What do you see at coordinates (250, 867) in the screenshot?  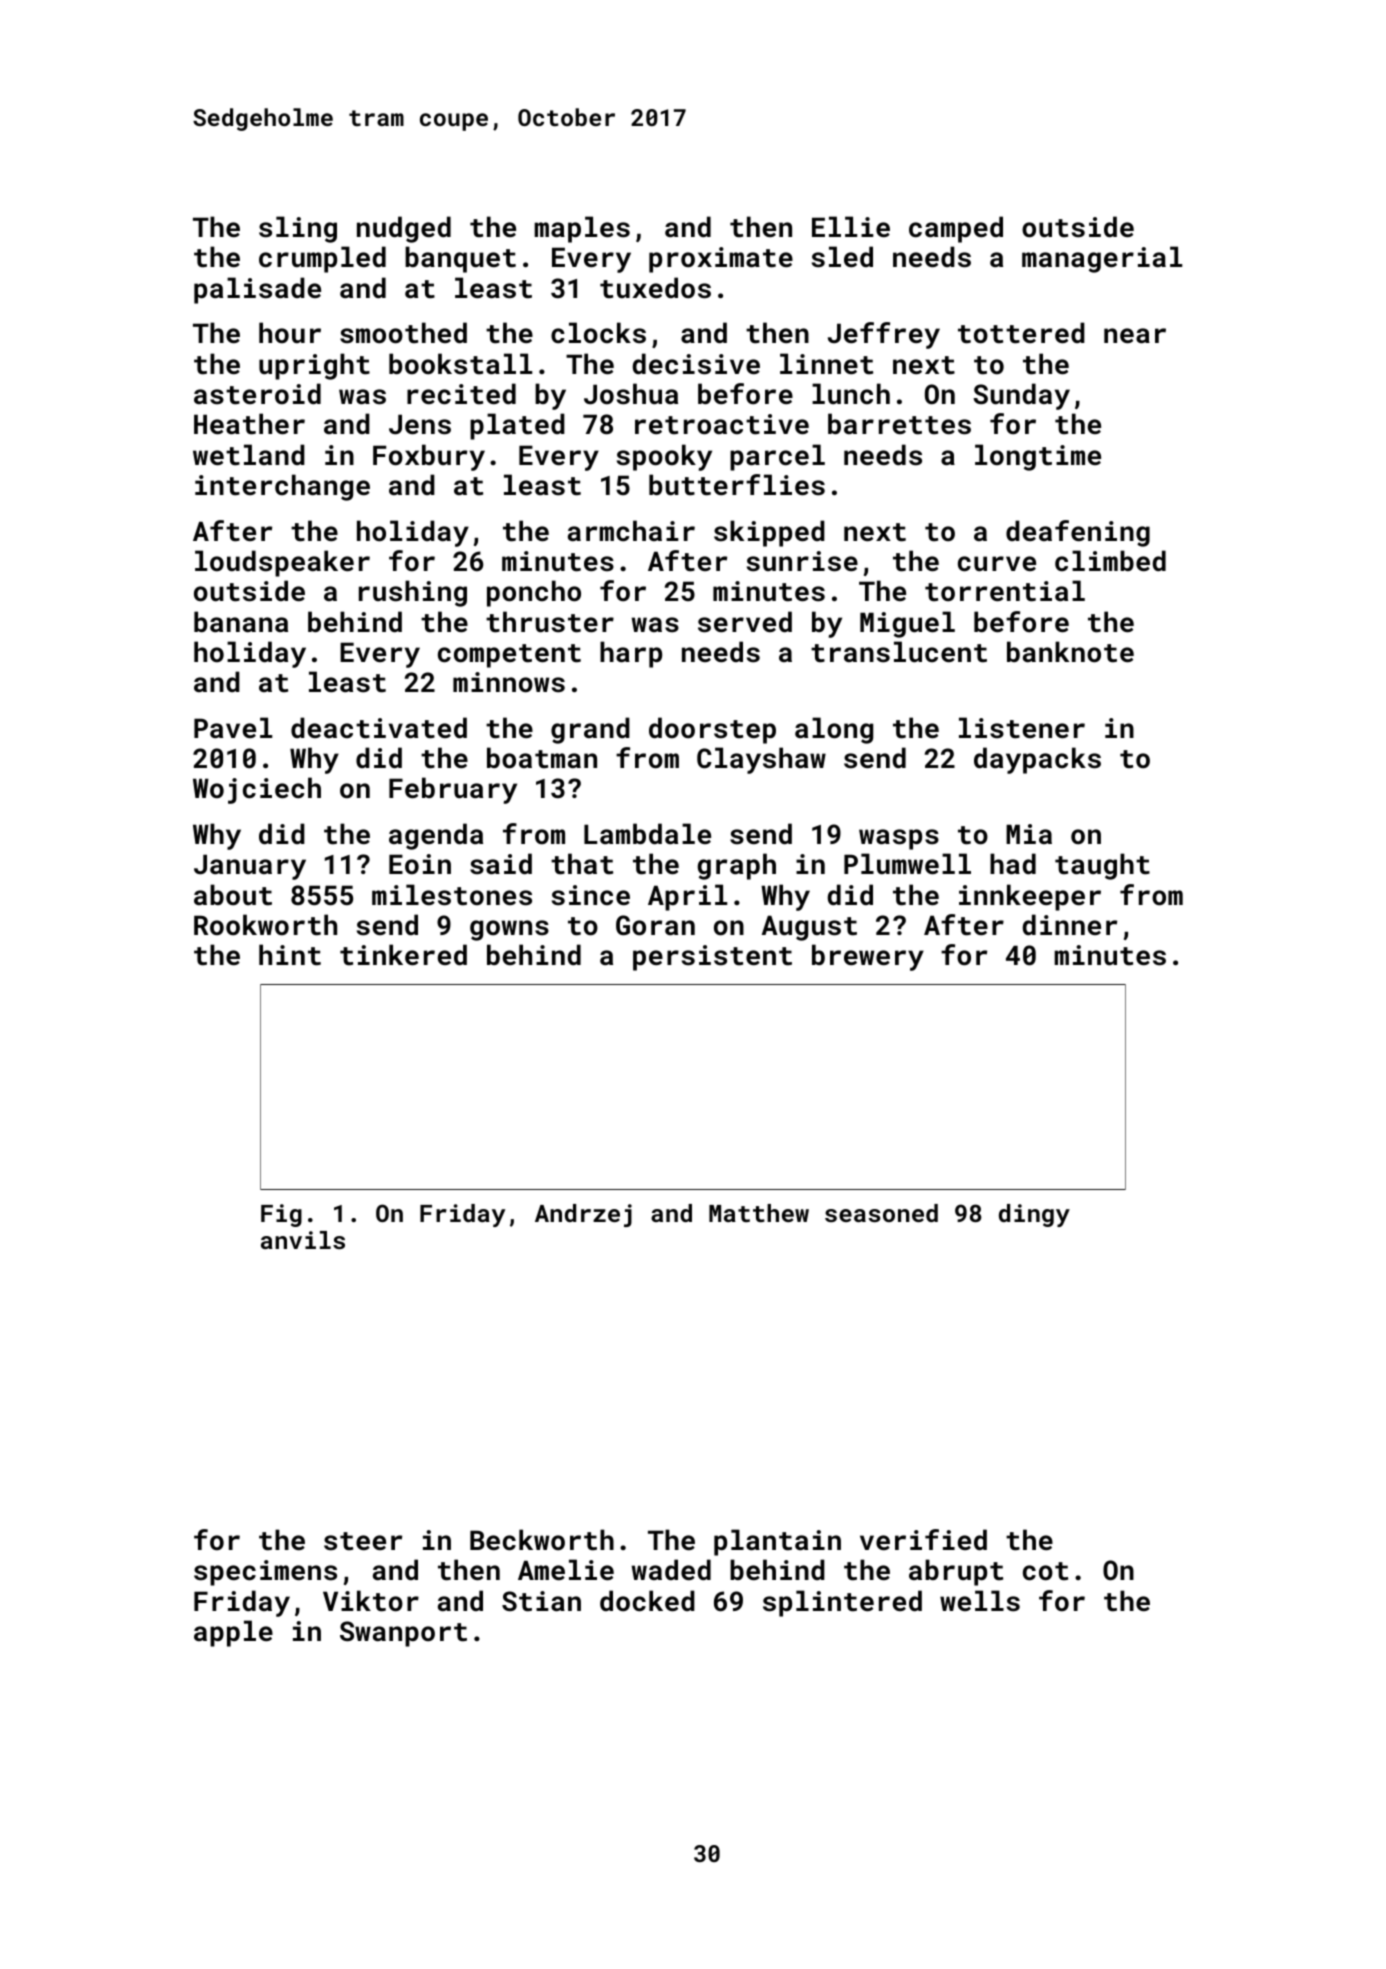 I see `January` at bounding box center [250, 867].
